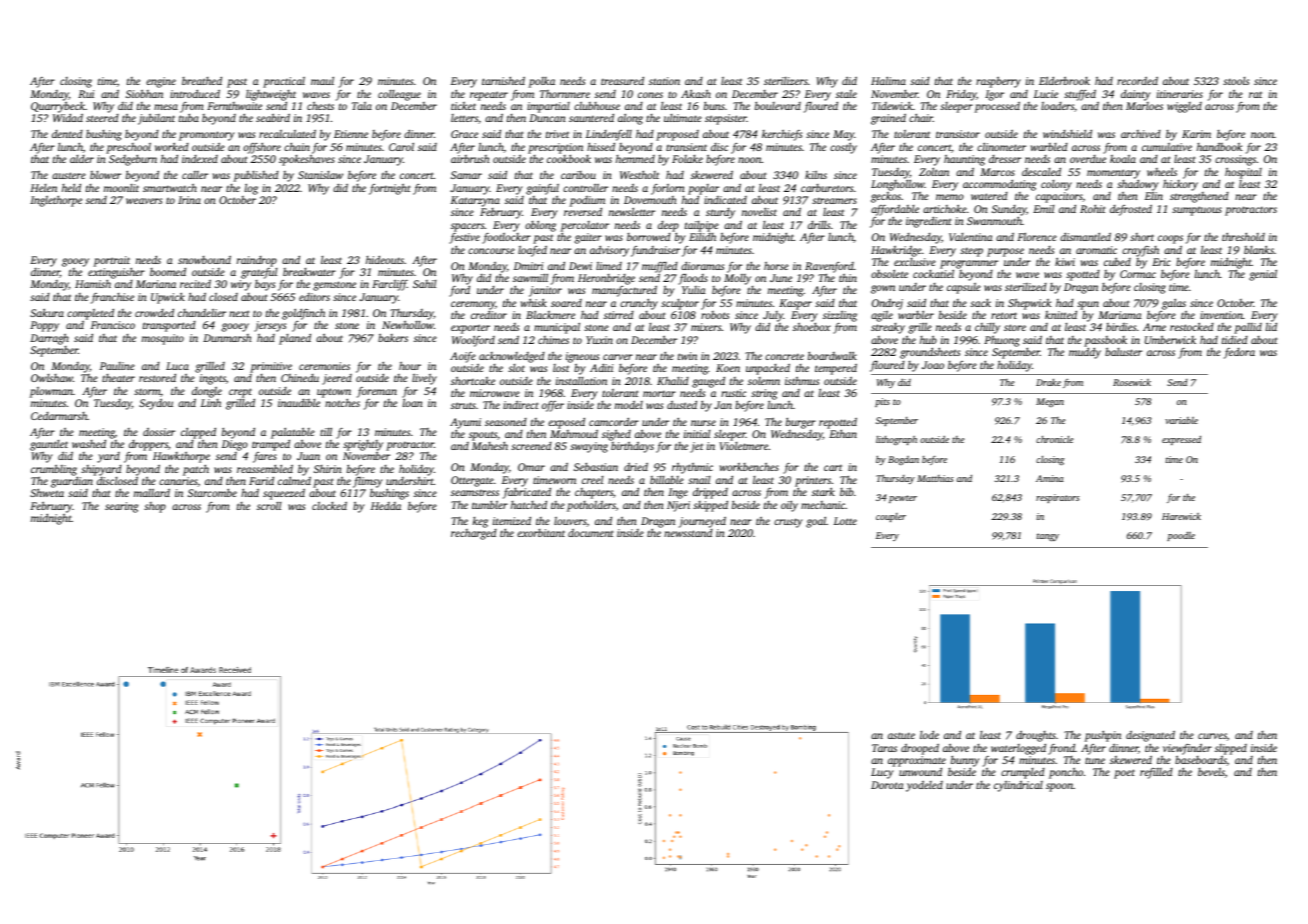 Image resolution: width=1308 pixels, height=924 pixels. I want to click on dented, so click(67, 134).
